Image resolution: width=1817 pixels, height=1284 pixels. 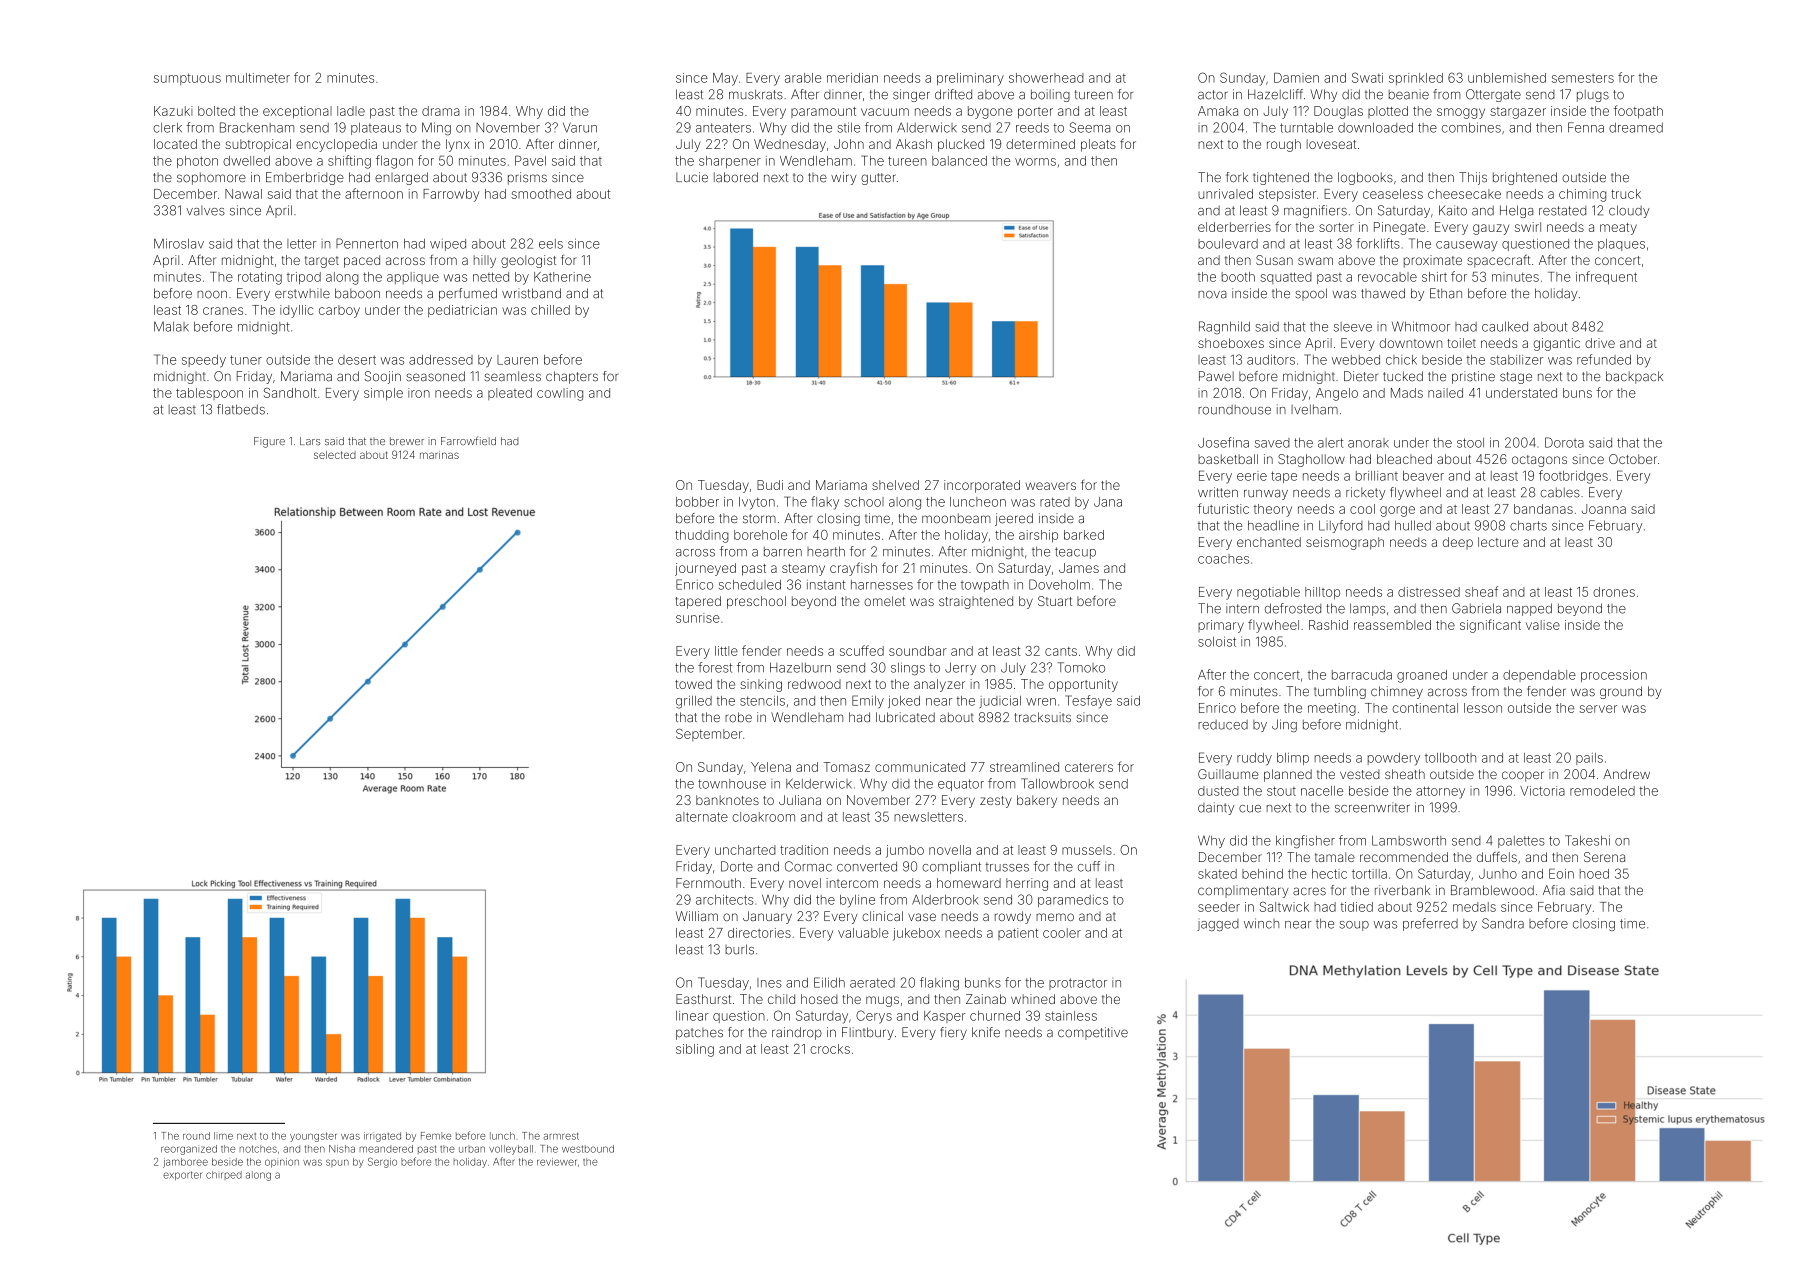 What do you see at coordinates (588, 1149) in the screenshot?
I see `westbound` at bounding box center [588, 1149].
